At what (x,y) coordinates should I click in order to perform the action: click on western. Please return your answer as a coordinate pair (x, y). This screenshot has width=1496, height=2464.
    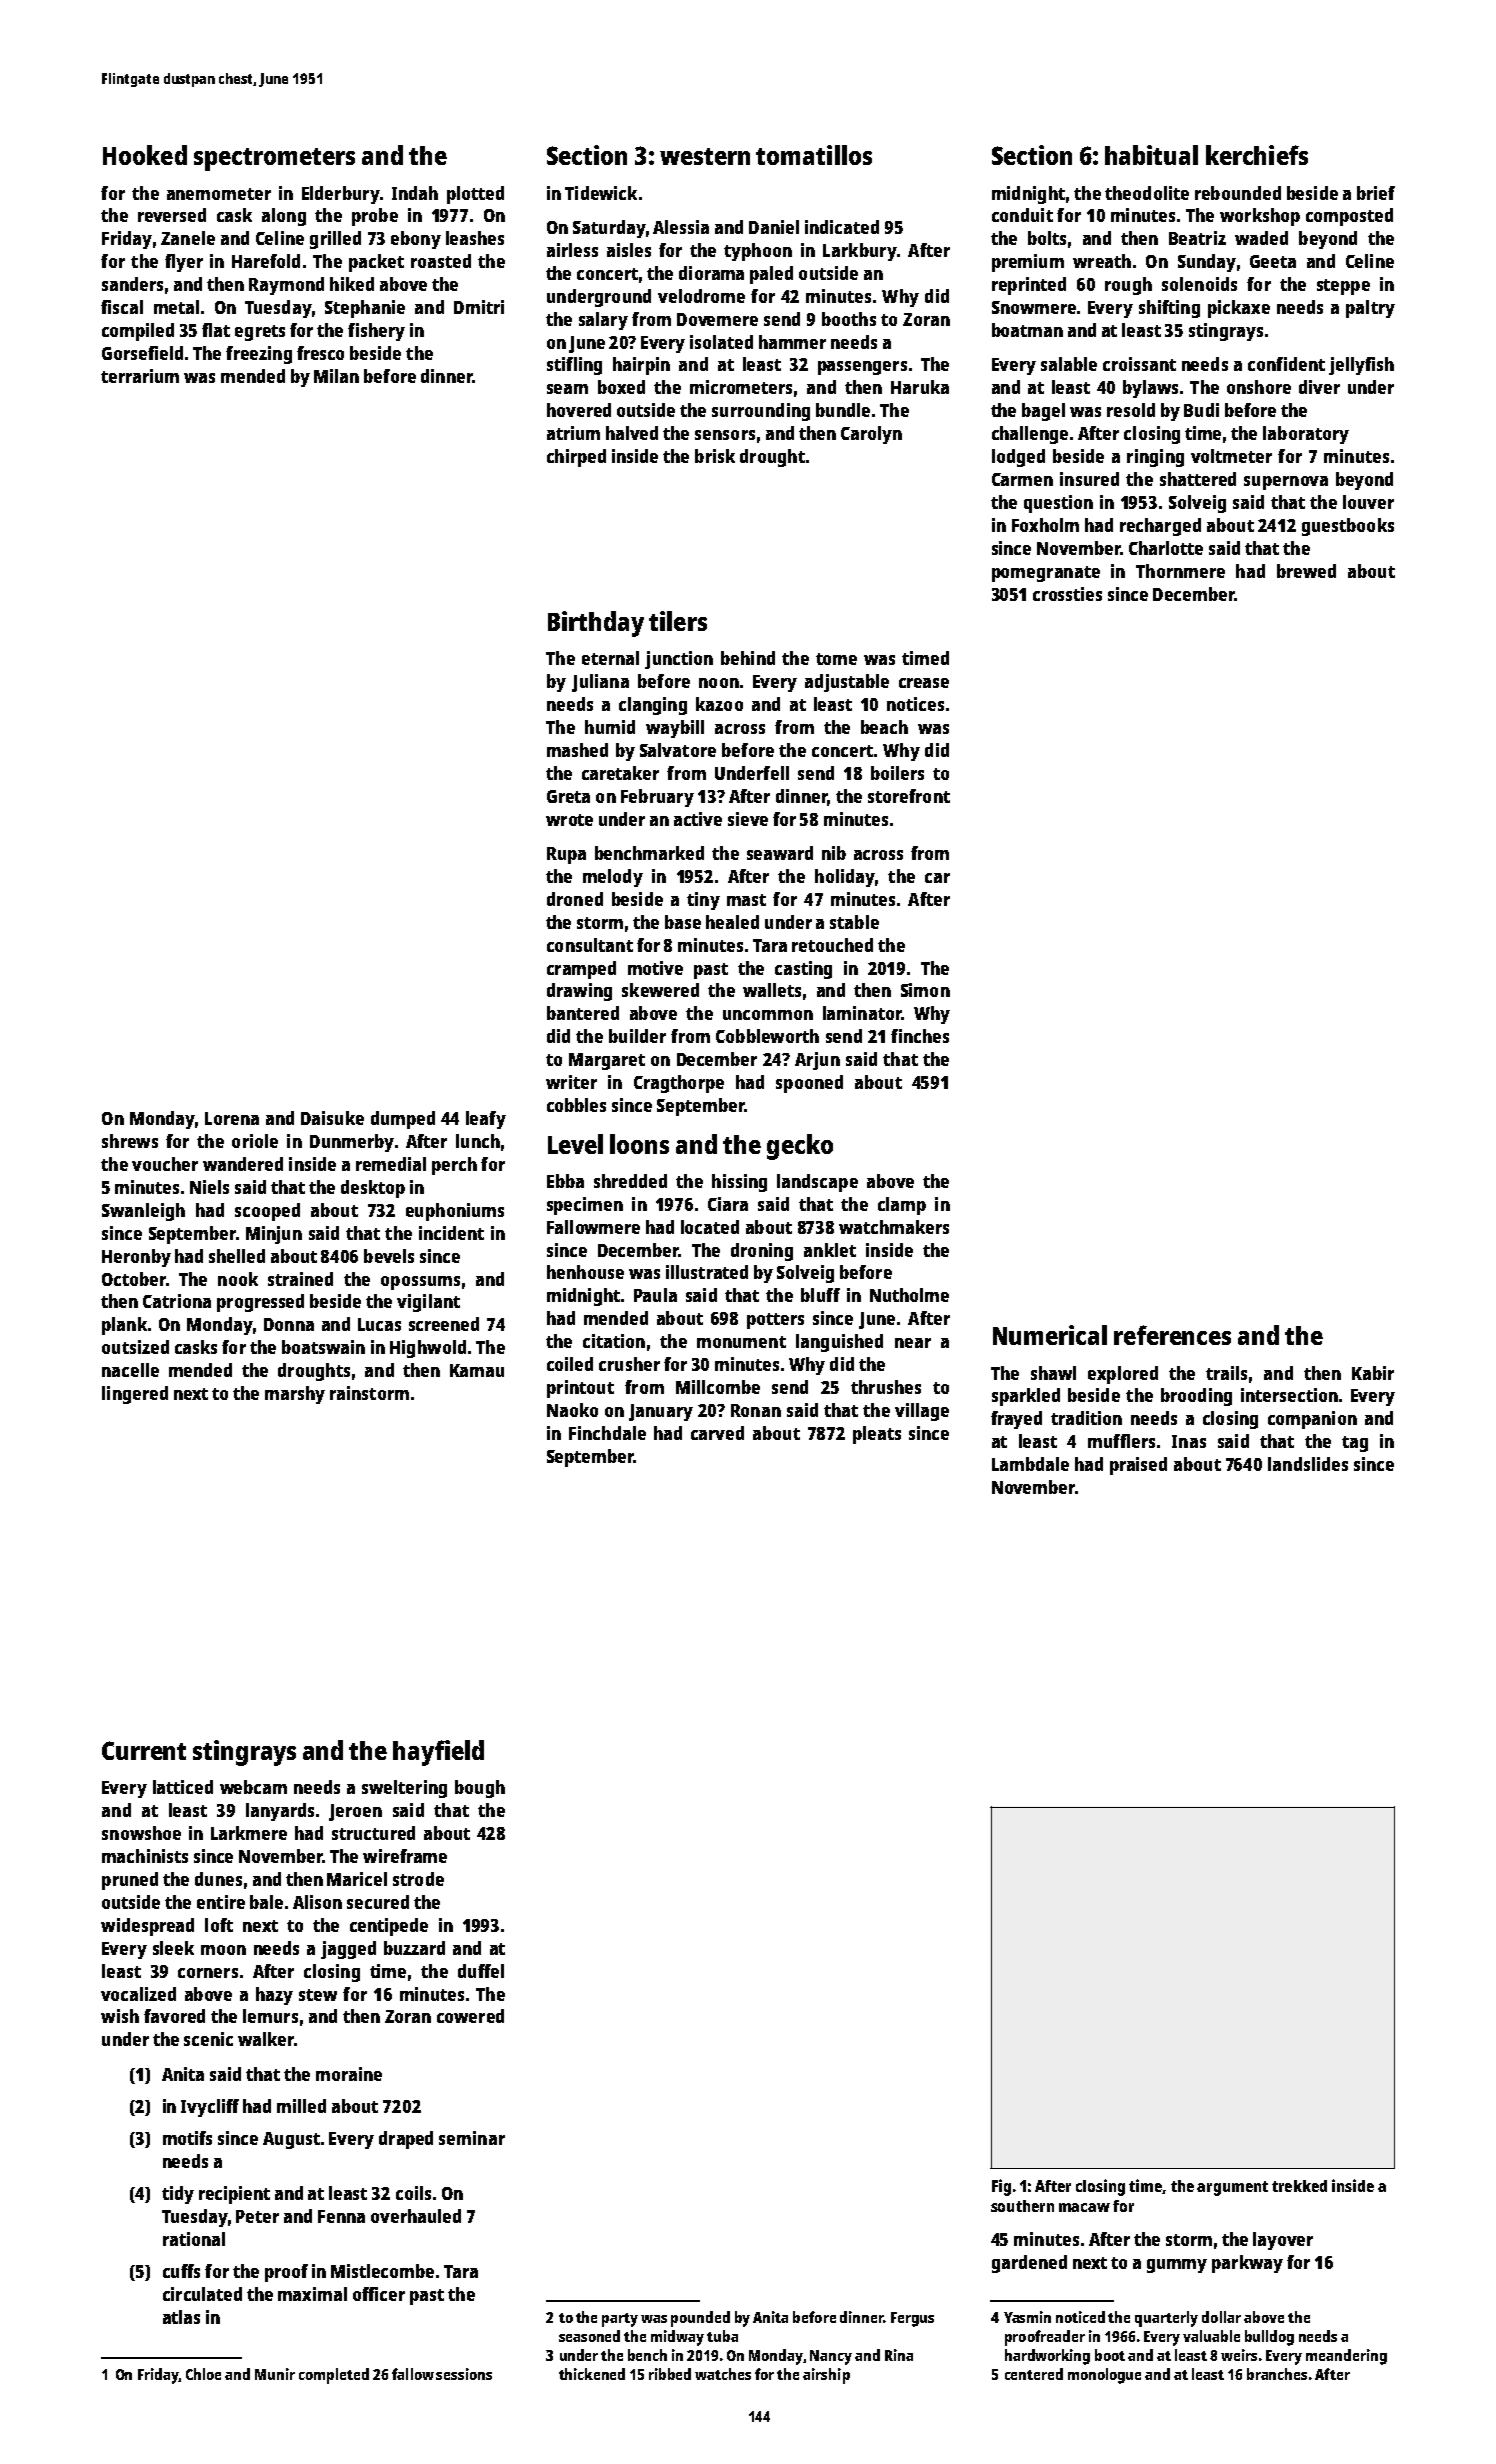
    Looking at the image, I should click on (705, 156).
